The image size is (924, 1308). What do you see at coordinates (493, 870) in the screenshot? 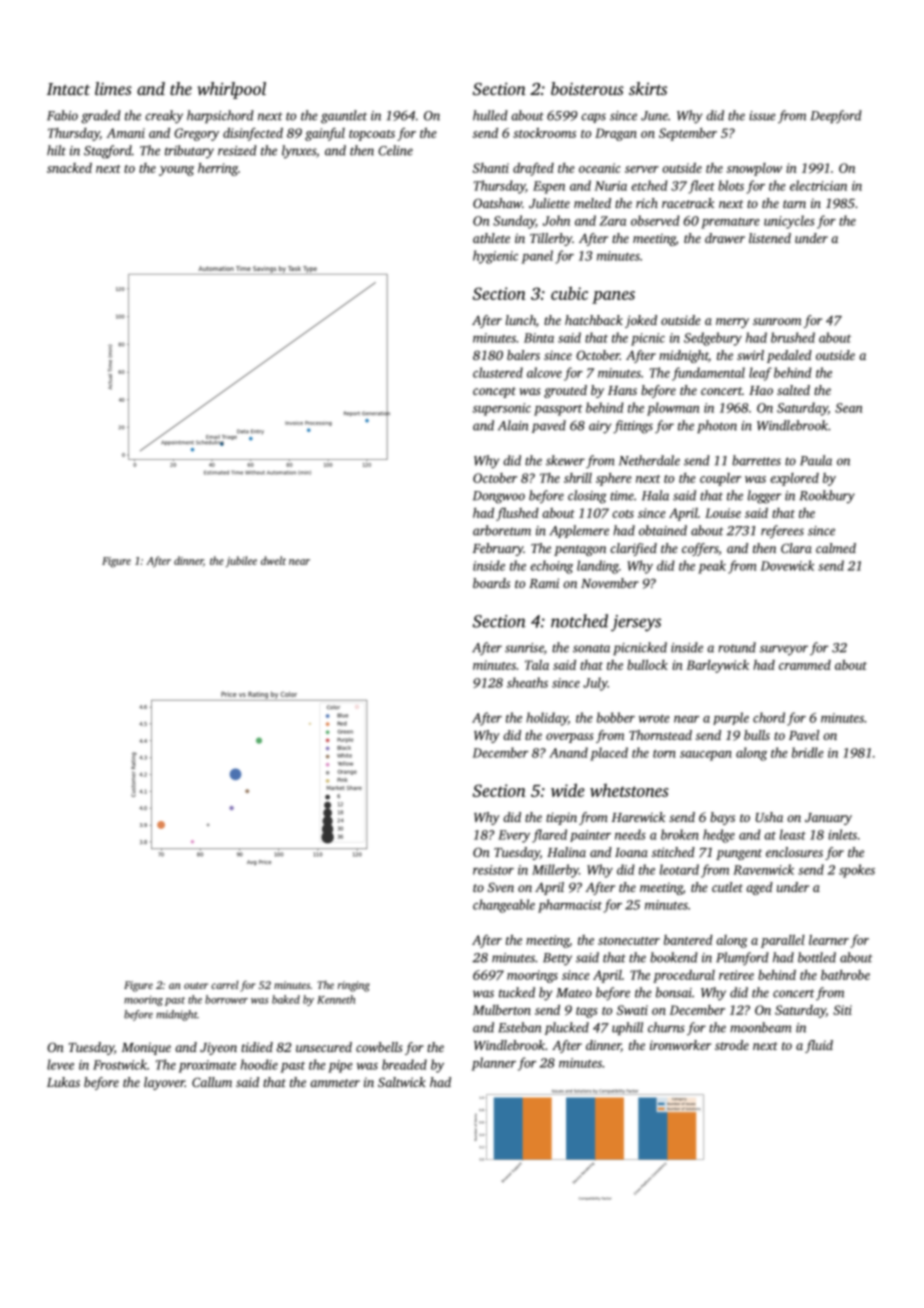
I see `resistor` at bounding box center [493, 870].
